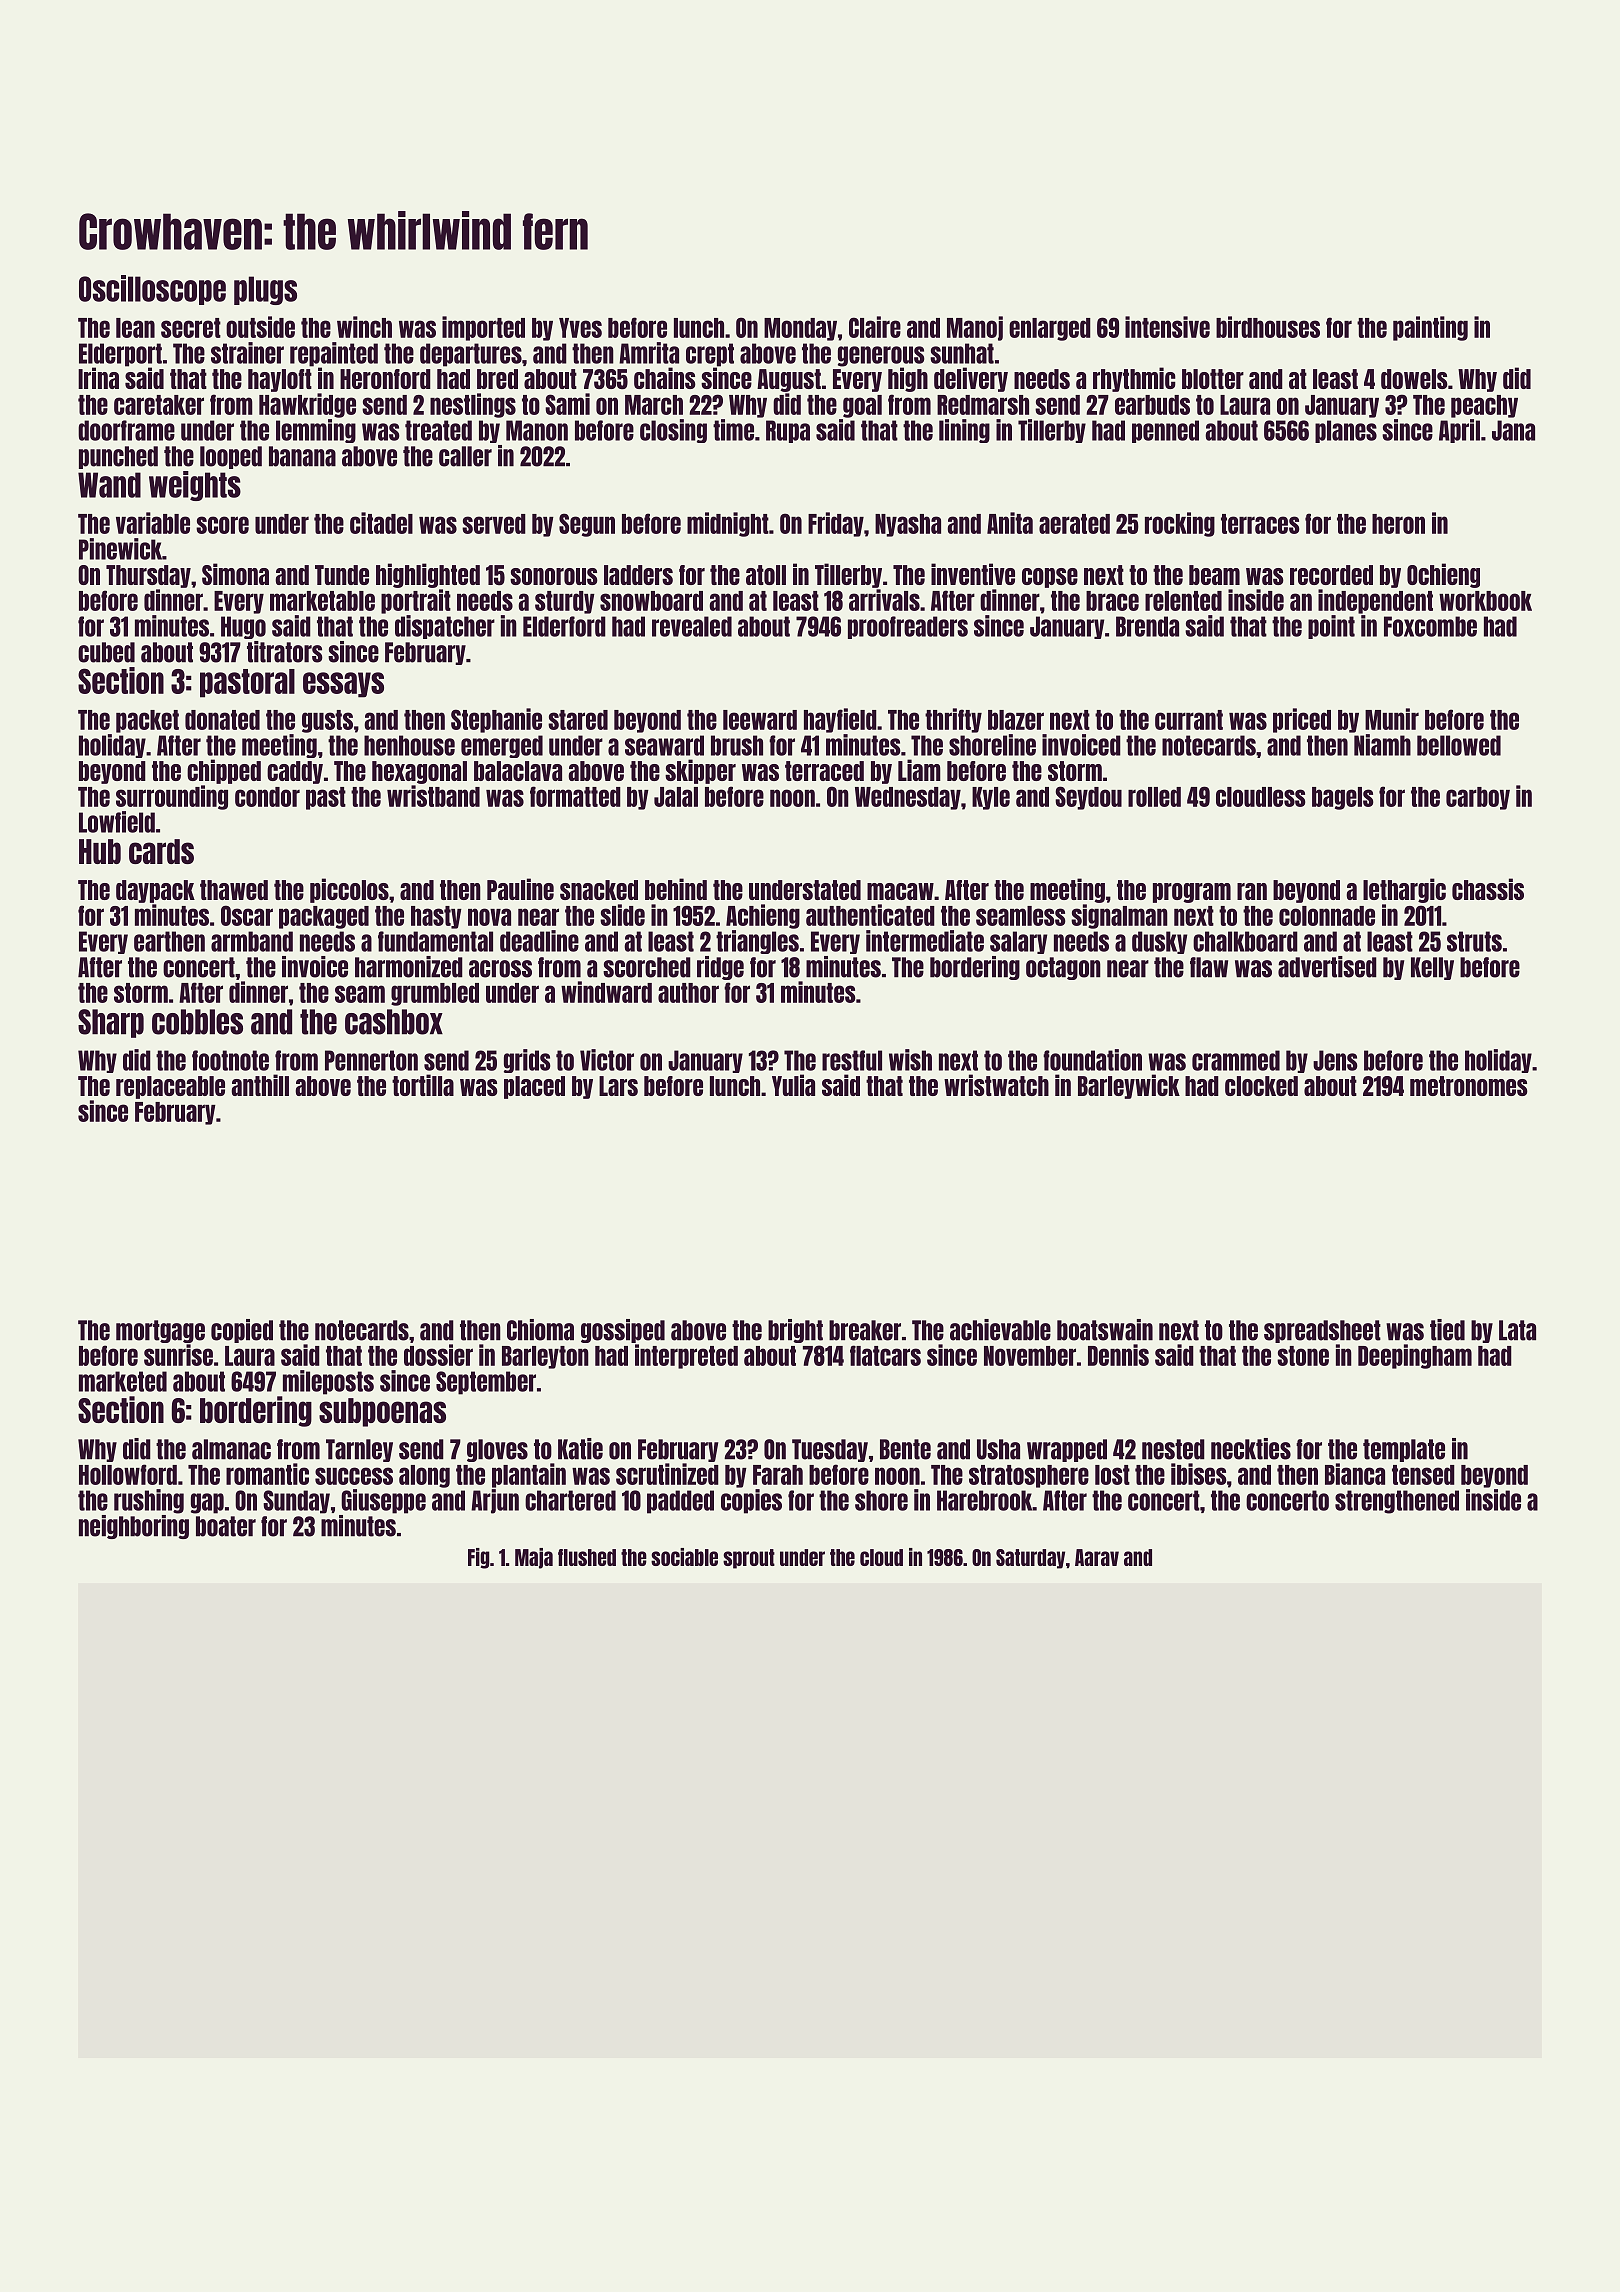 The height and width of the page is (2292, 1620). Describe the element at coordinates (684, 1557) in the page. I see `sociable` at that location.
